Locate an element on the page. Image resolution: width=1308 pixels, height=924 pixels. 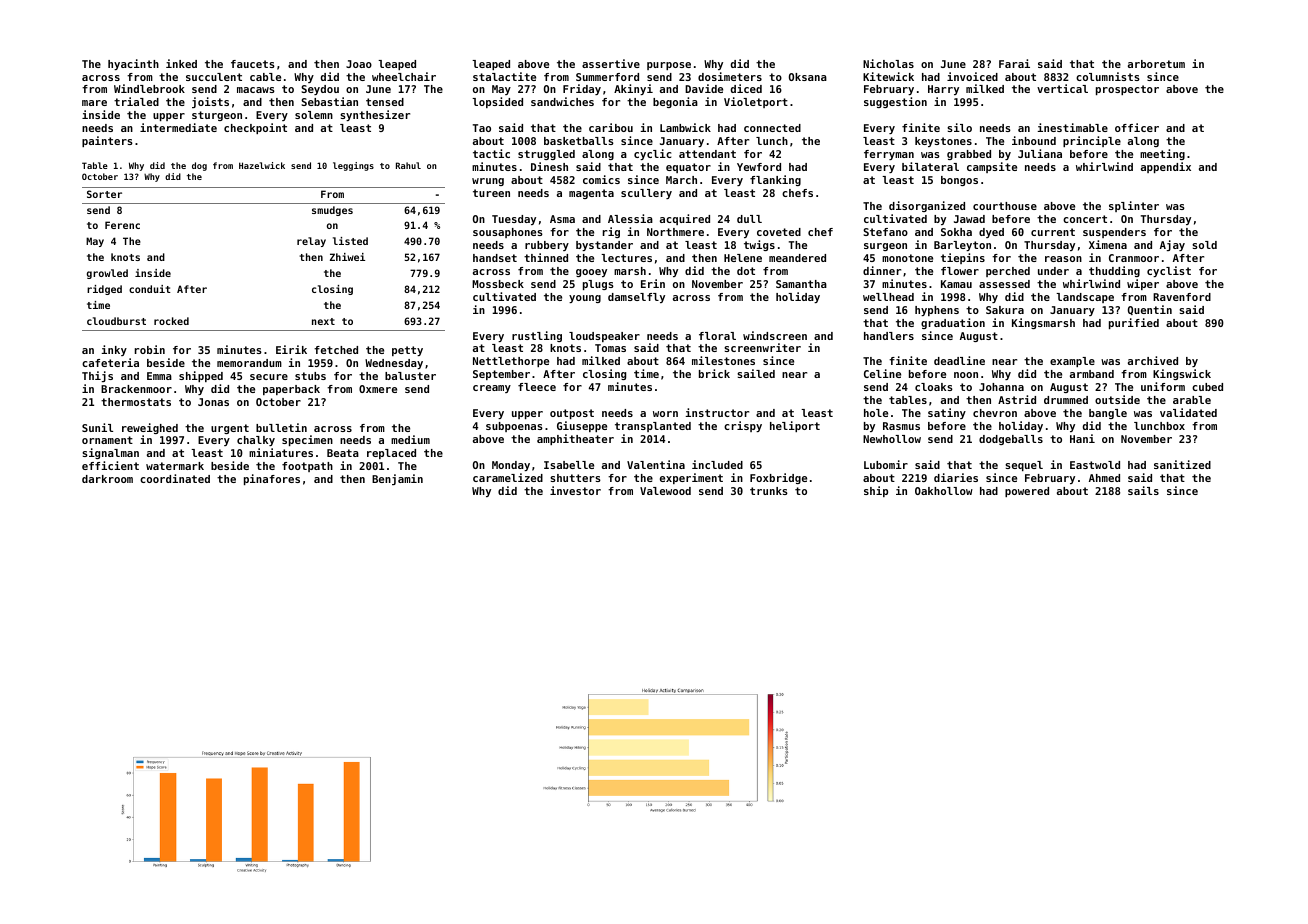
assertive is located at coordinates (611, 63).
